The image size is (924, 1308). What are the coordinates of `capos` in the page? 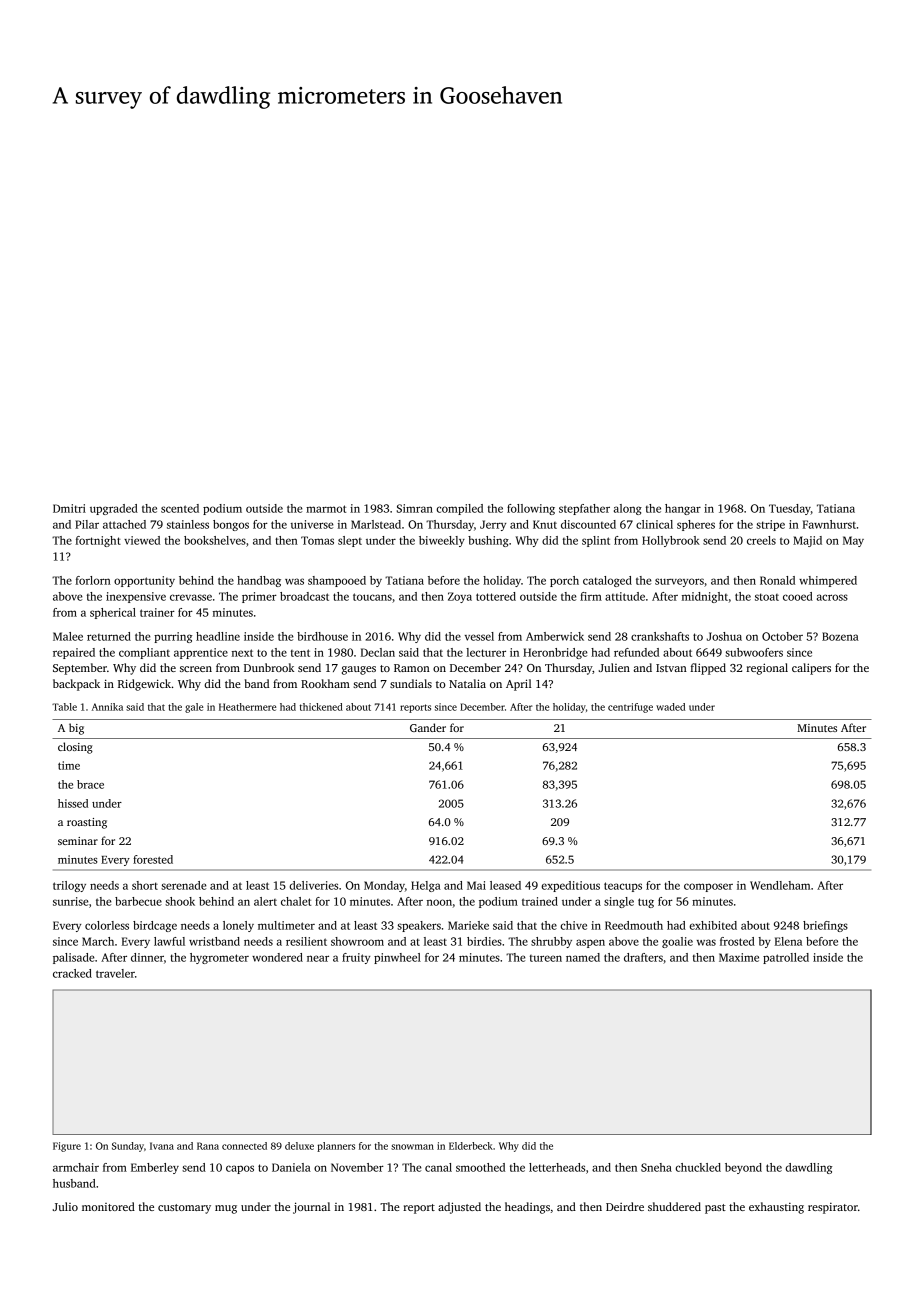 It's located at (240, 1169).
